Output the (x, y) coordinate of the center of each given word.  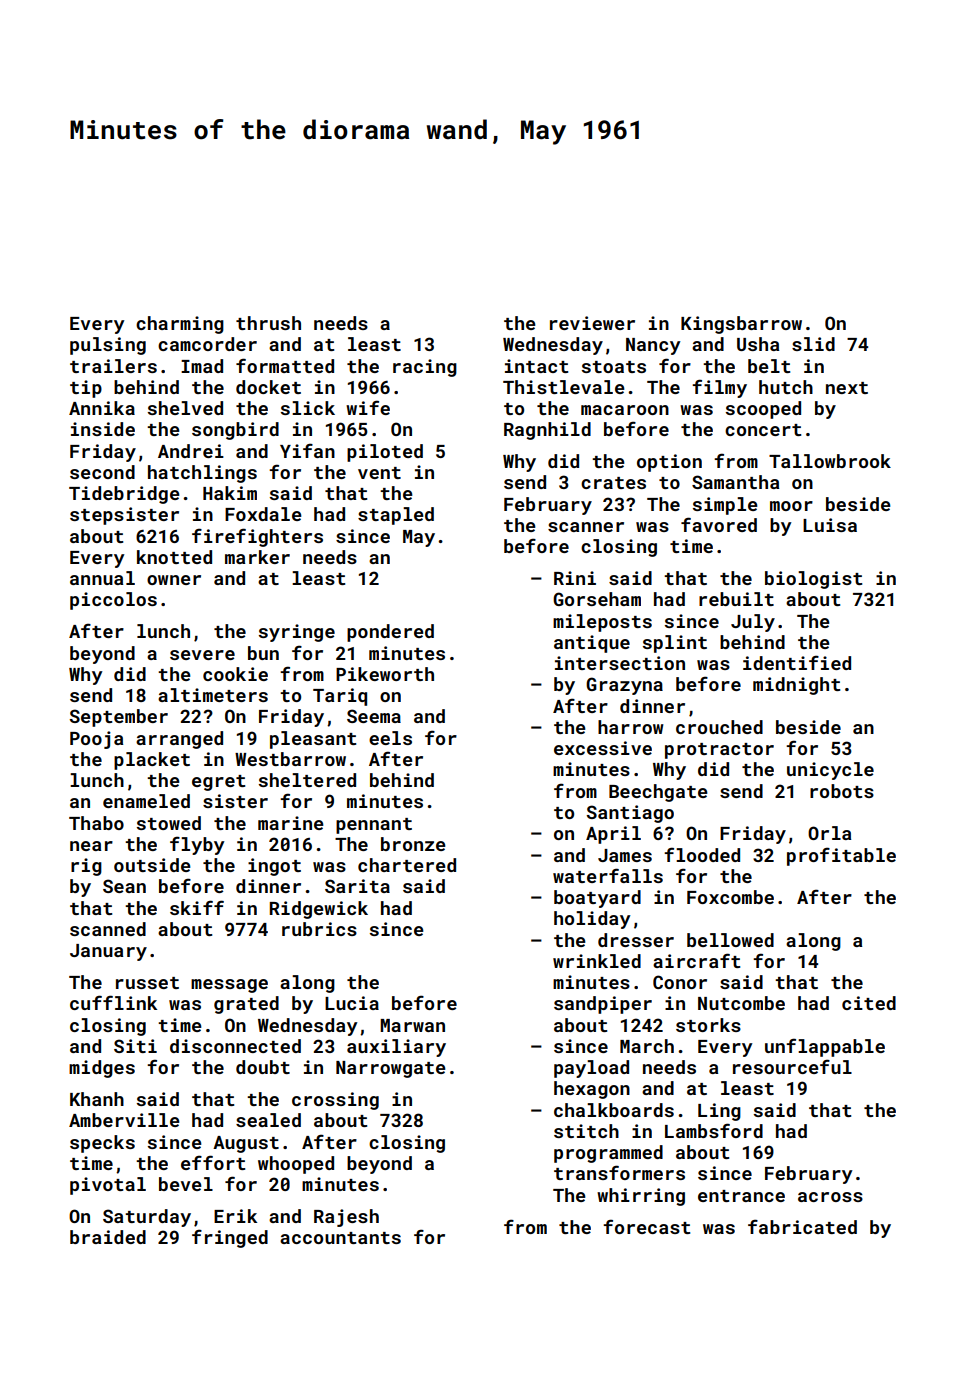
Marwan (412, 1025)
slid (813, 344)
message (229, 986)
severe (202, 655)
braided (108, 1237)
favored (719, 524)
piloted (385, 453)
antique (592, 644)
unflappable (825, 1047)
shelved (185, 408)
